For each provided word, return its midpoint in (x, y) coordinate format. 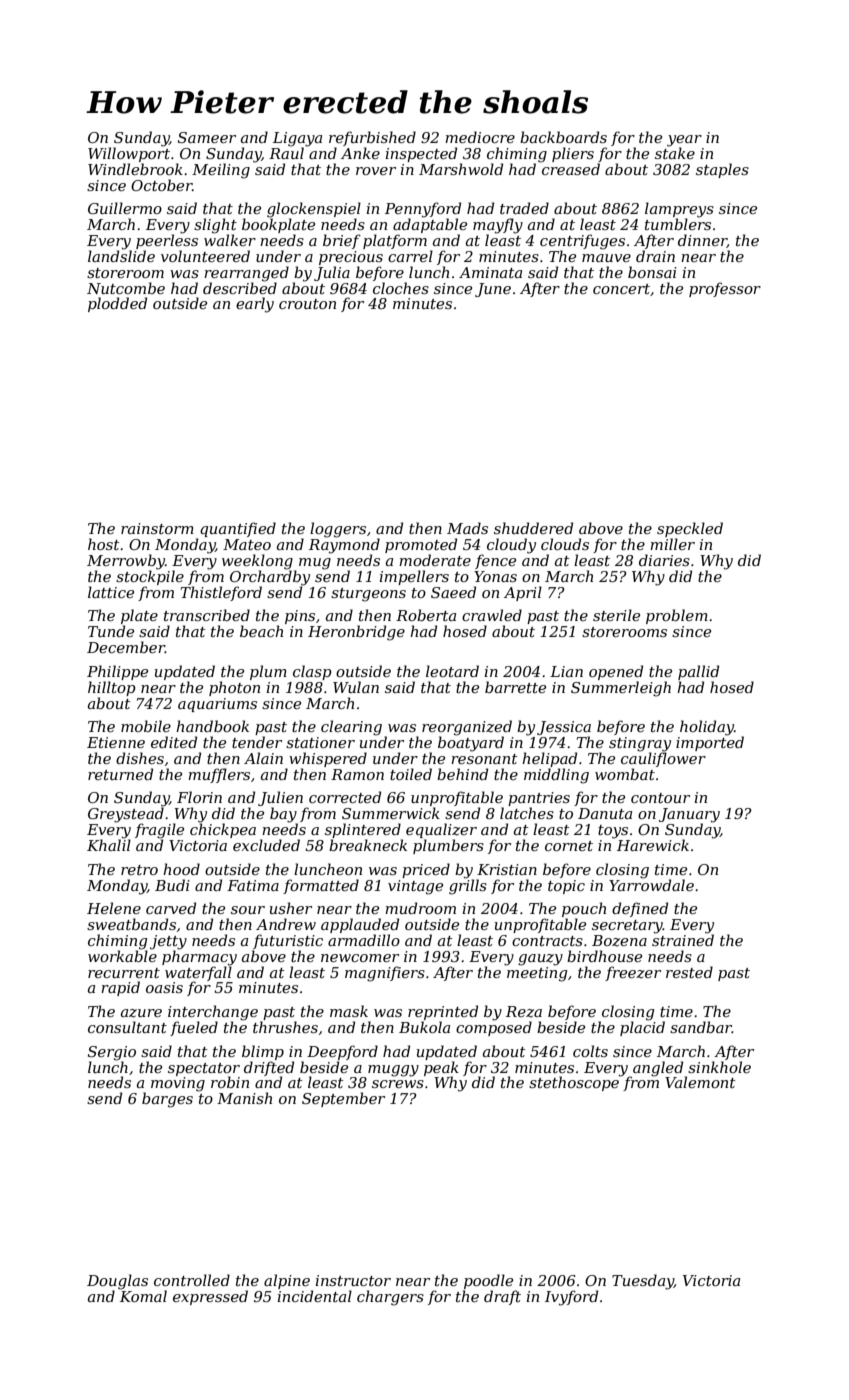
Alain (263, 758)
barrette (515, 687)
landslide (121, 256)
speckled (690, 529)
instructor (353, 1280)
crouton (307, 304)
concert (621, 289)
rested (689, 972)
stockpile (150, 577)
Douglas (117, 1282)
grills (468, 887)
